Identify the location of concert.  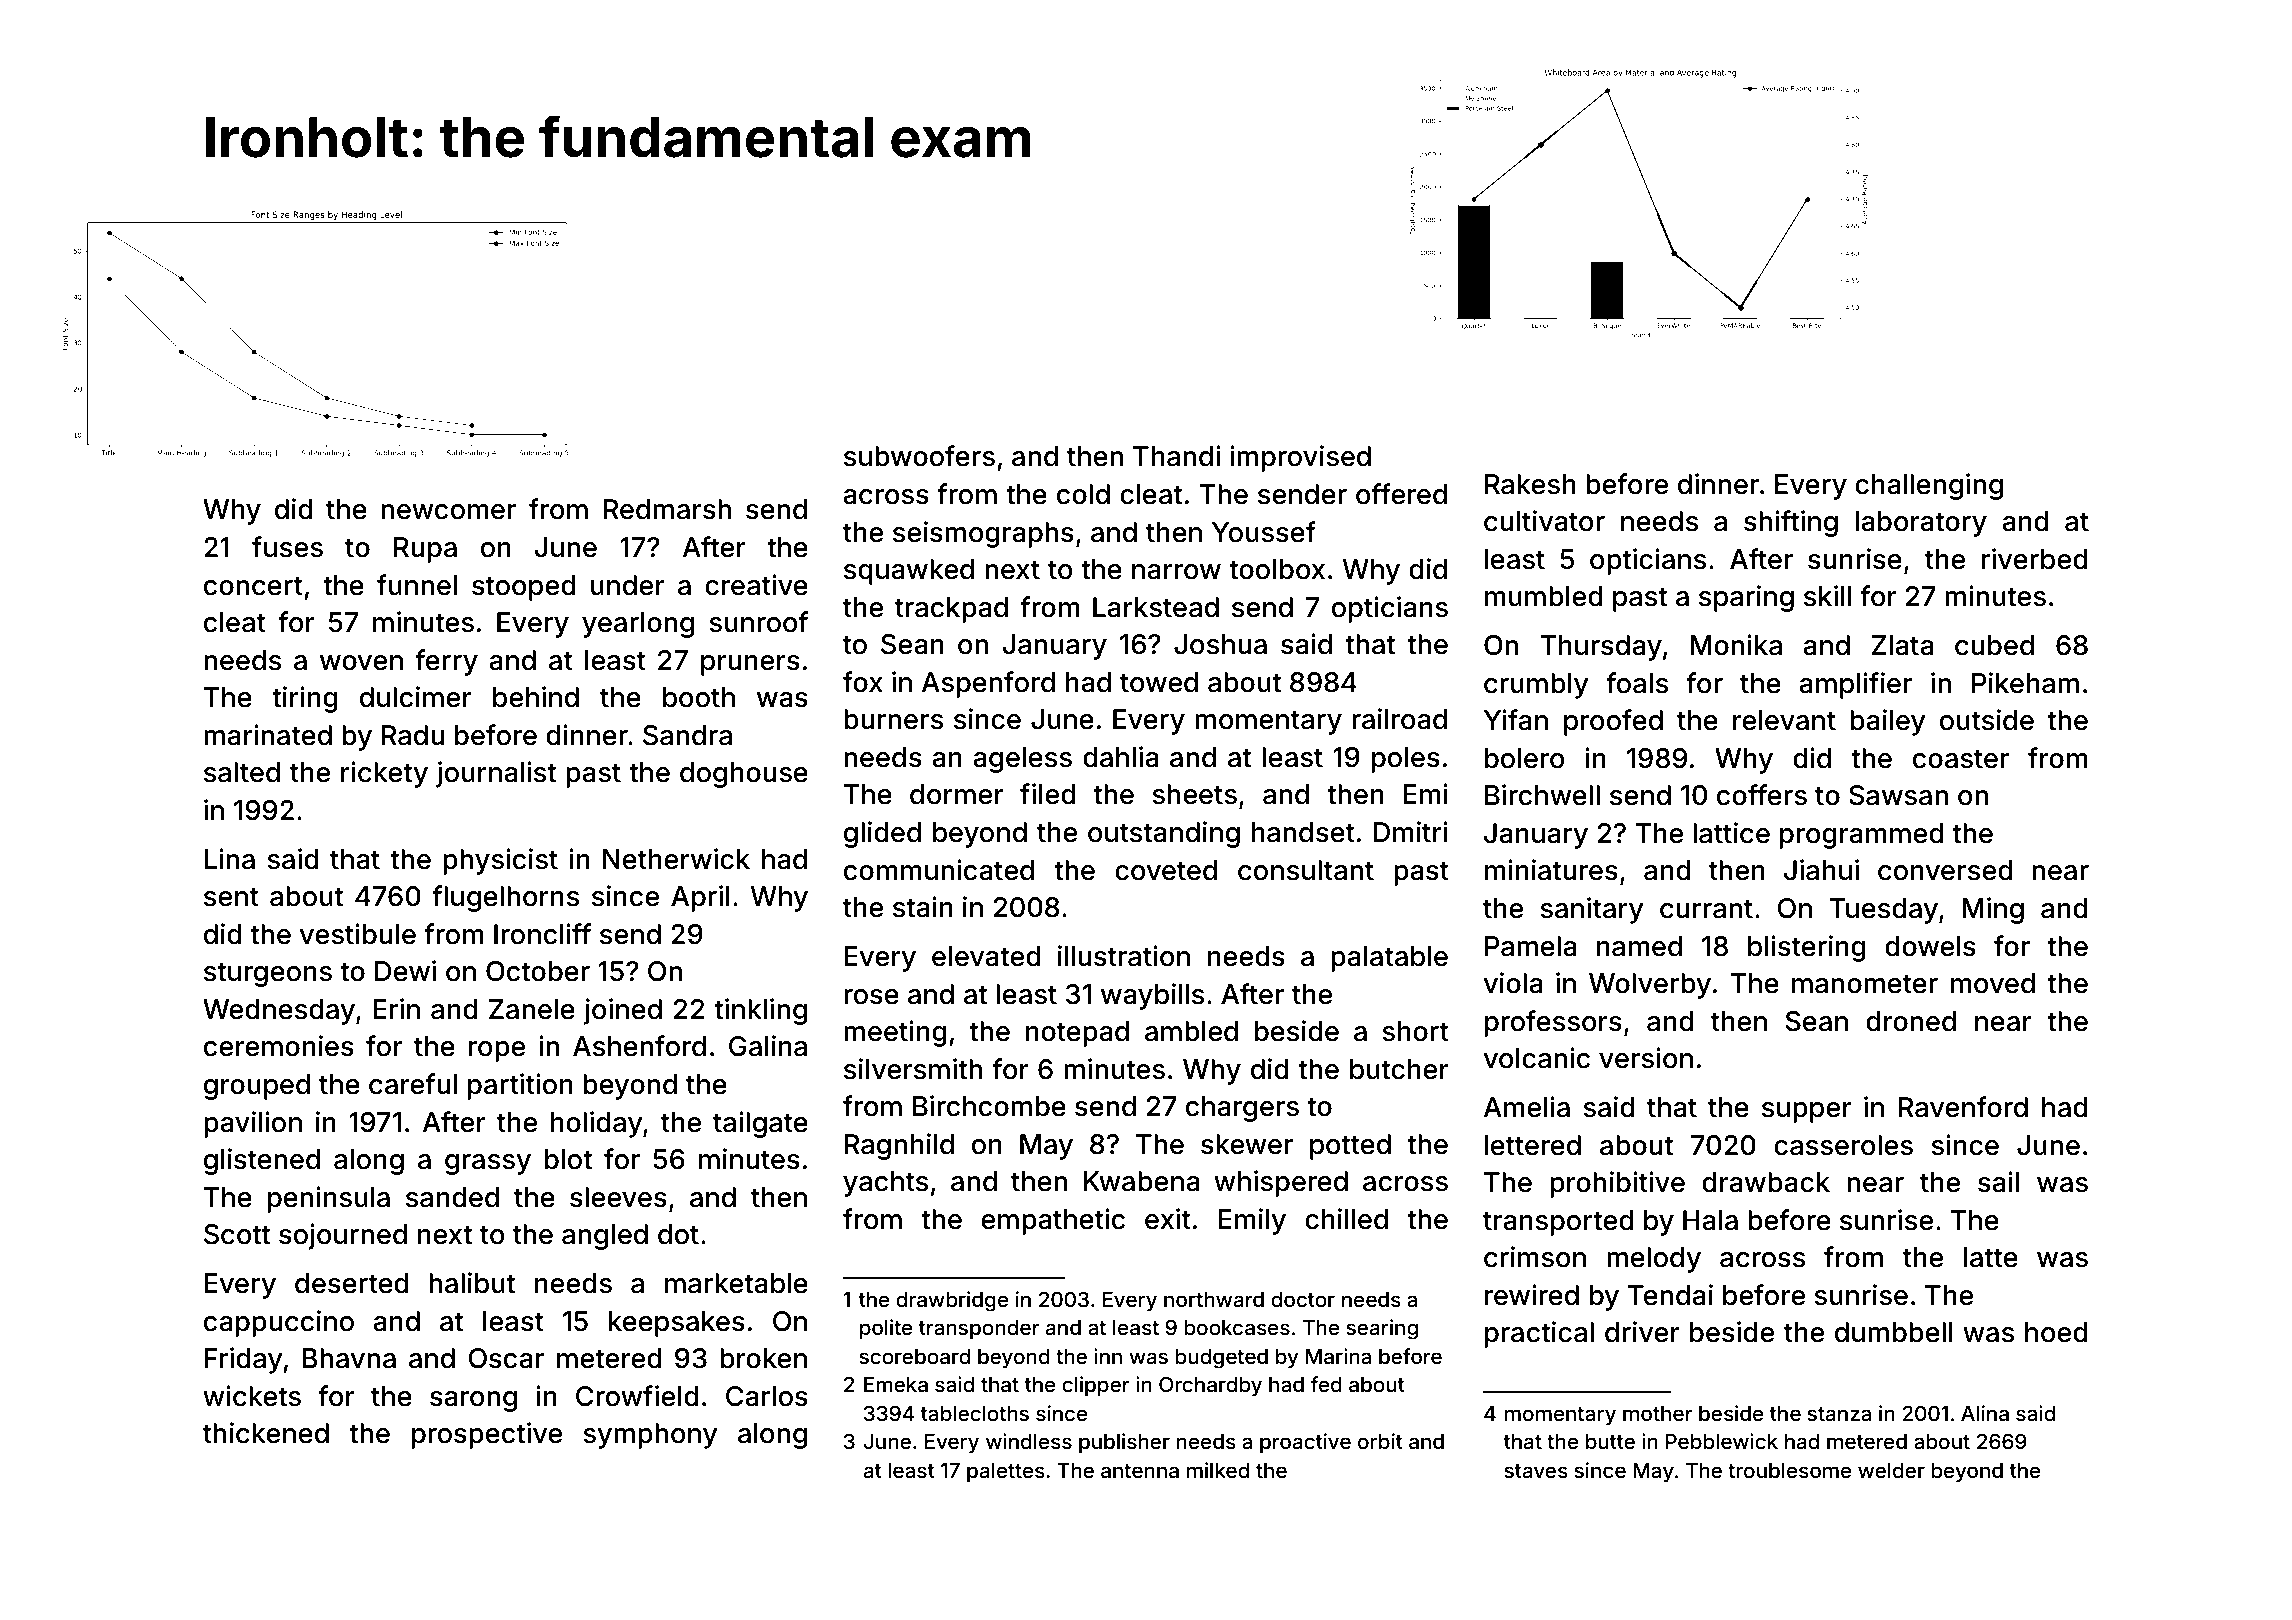
(253, 586).
